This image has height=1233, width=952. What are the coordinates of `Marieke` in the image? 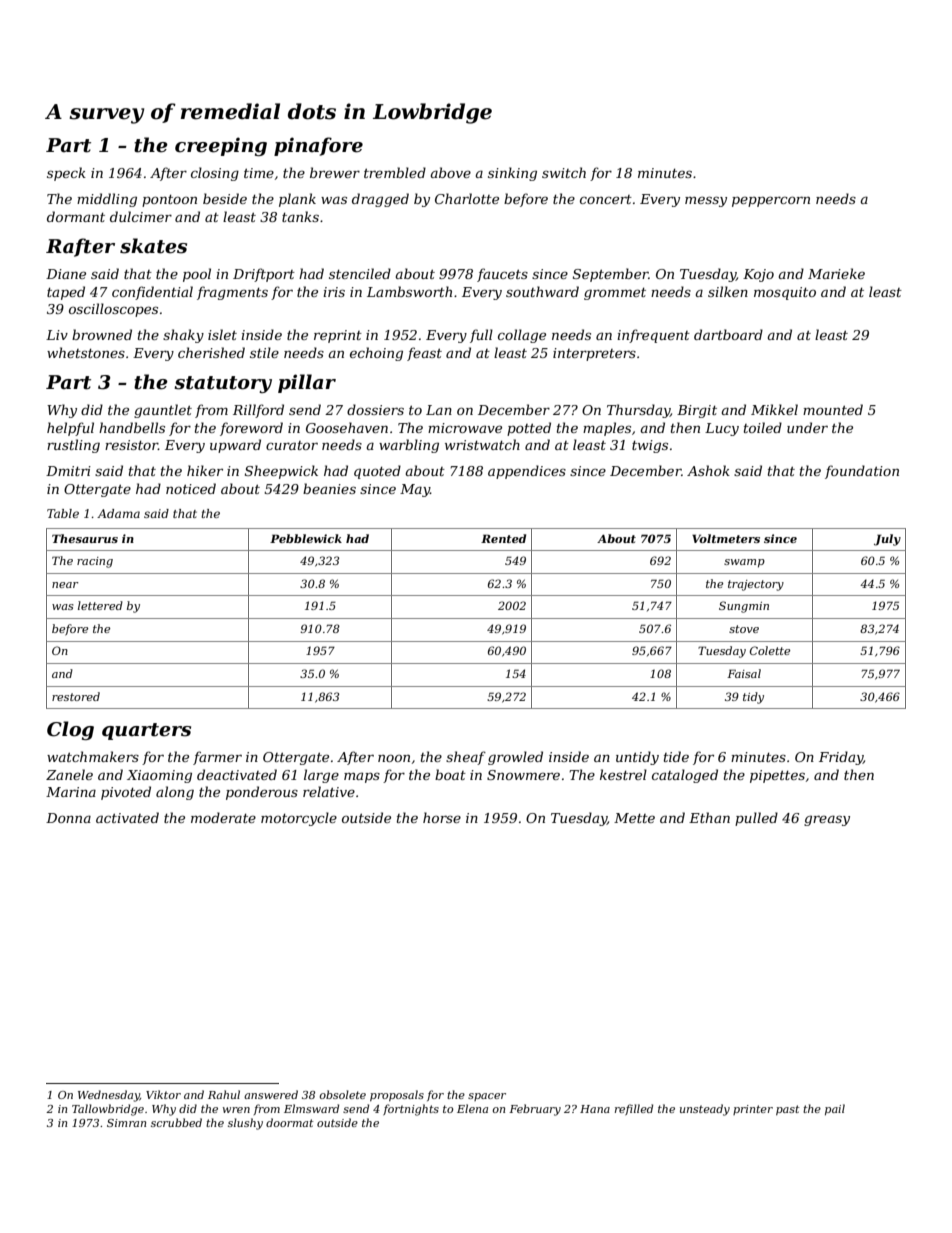 It's located at (836, 273).
